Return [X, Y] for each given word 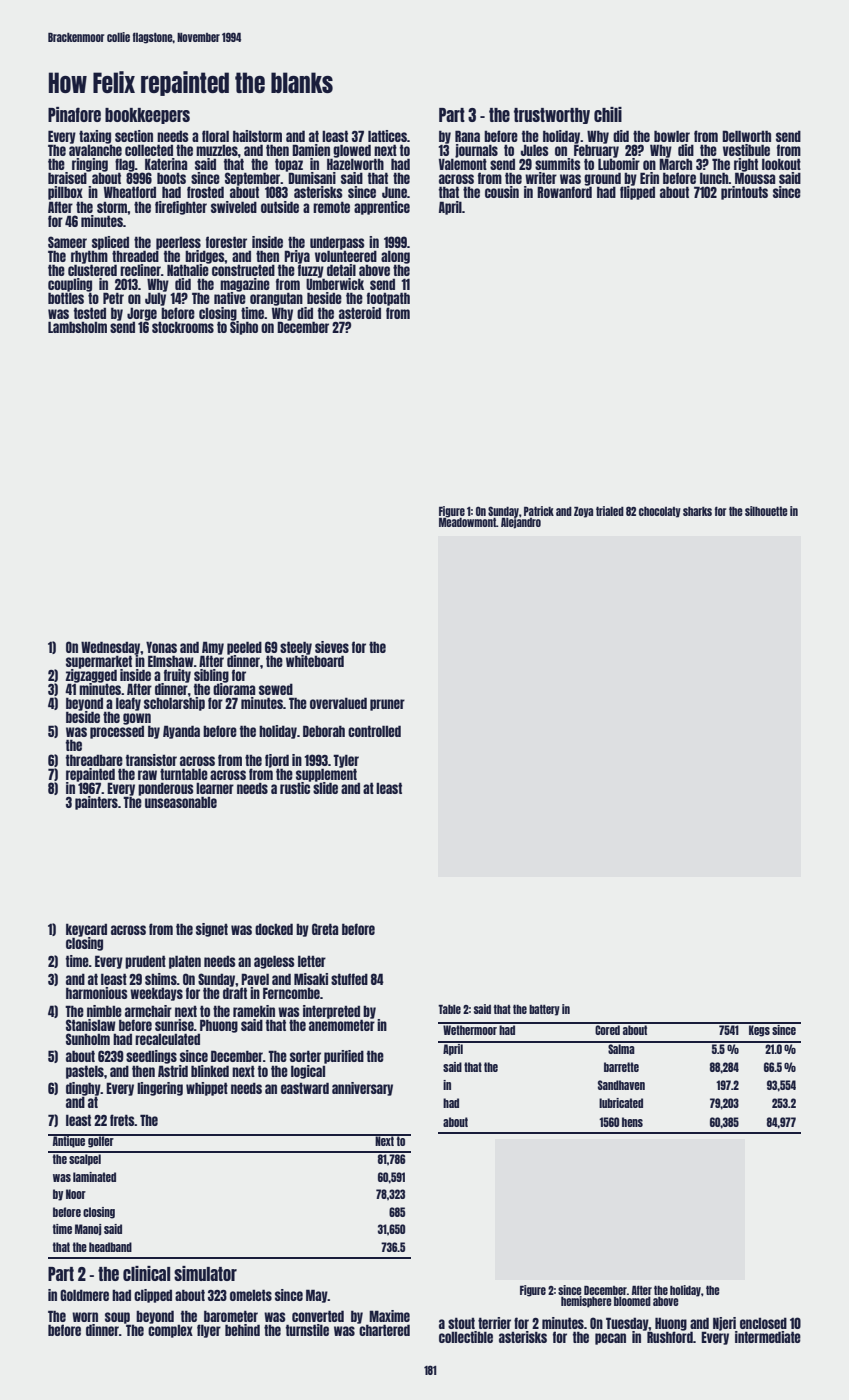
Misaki [311, 979]
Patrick [539, 511]
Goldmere [84, 1295]
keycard [86, 930]
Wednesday [111, 647]
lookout [781, 164]
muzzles [217, 150]
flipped [637, 193]
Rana [467, 136]
